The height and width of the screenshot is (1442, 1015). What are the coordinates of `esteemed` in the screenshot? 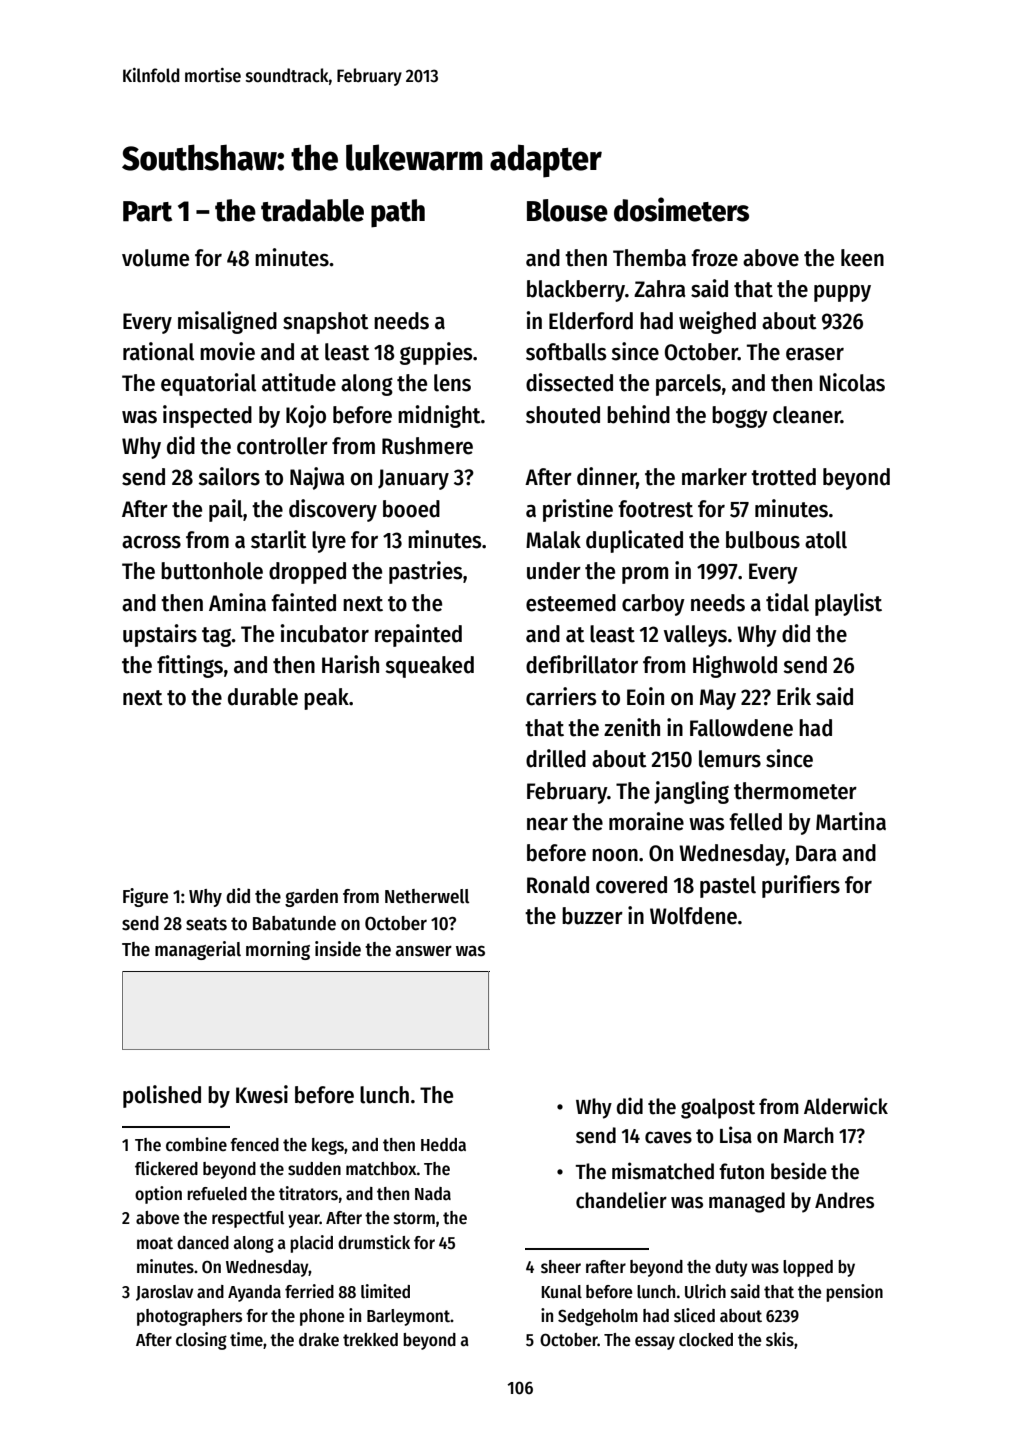 It's located at (571, 603).
